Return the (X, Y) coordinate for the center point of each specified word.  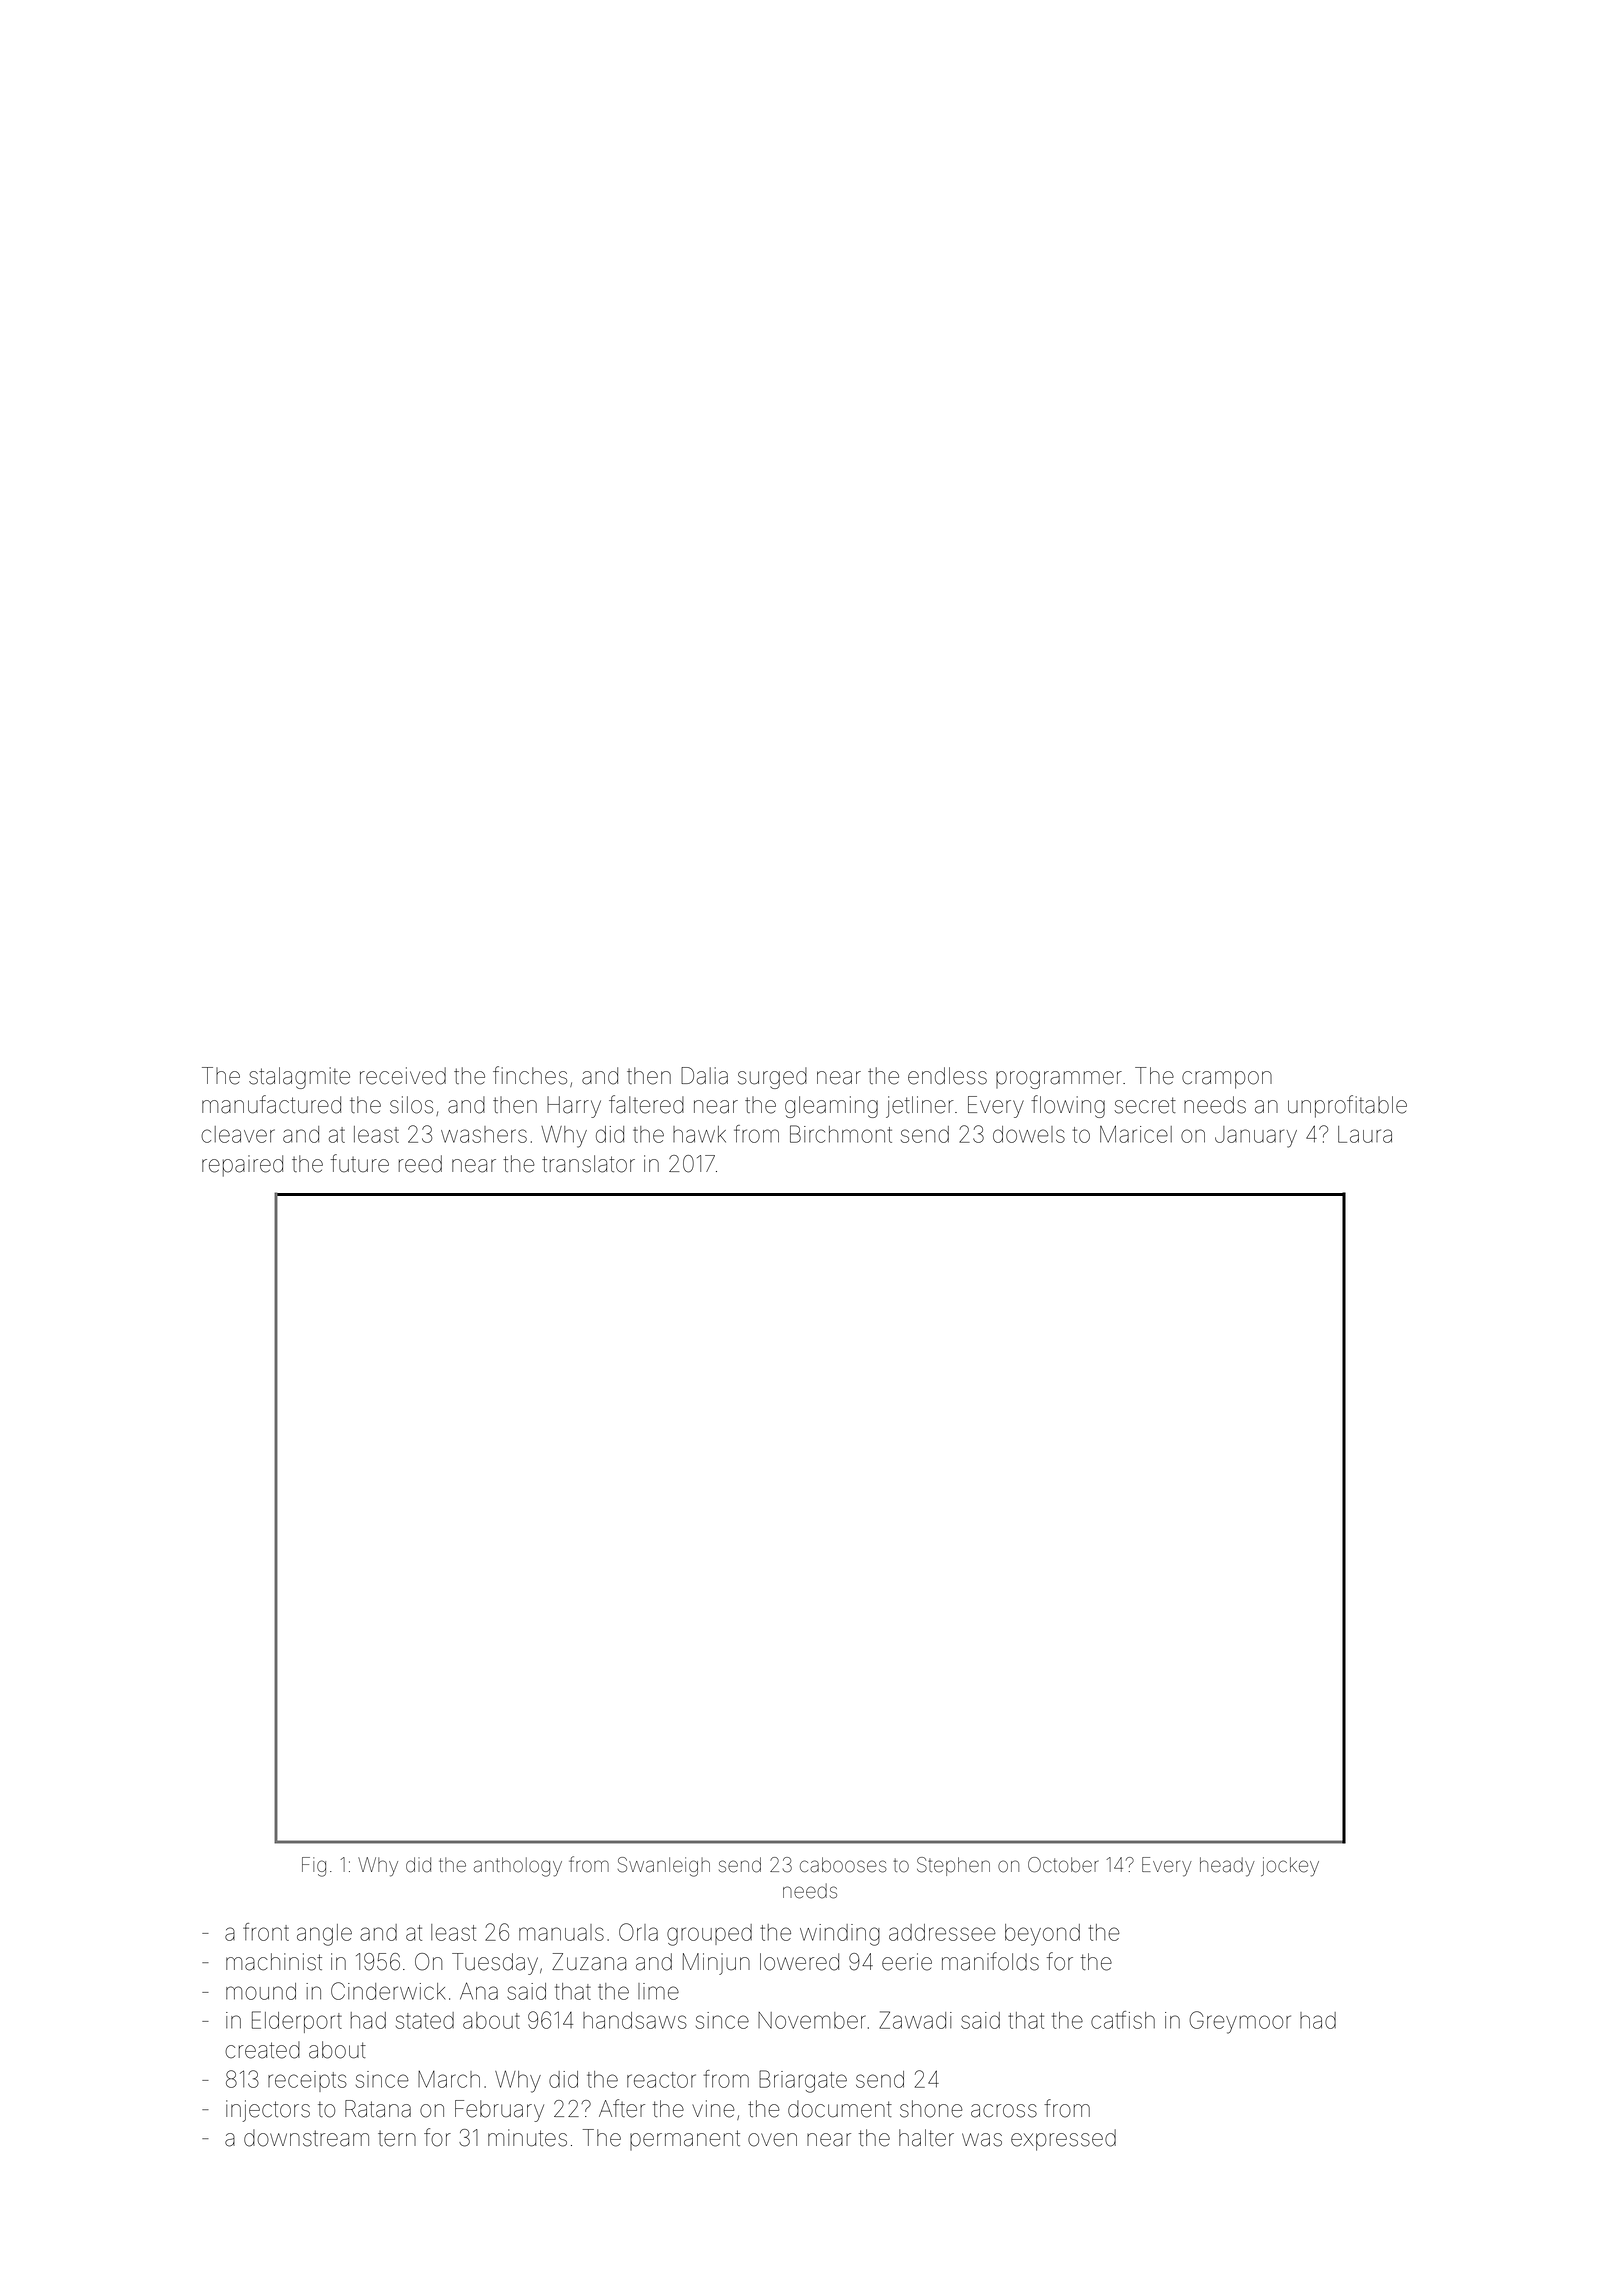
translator (588, 1164)
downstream (306, 2138)
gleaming (831, 1107)
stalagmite (299, 1078)
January (1256, 1137)
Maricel (1136, 1134)
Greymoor (1240, 2022)
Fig (314, 1867)
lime (658, 1991)
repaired (242, 1166)
